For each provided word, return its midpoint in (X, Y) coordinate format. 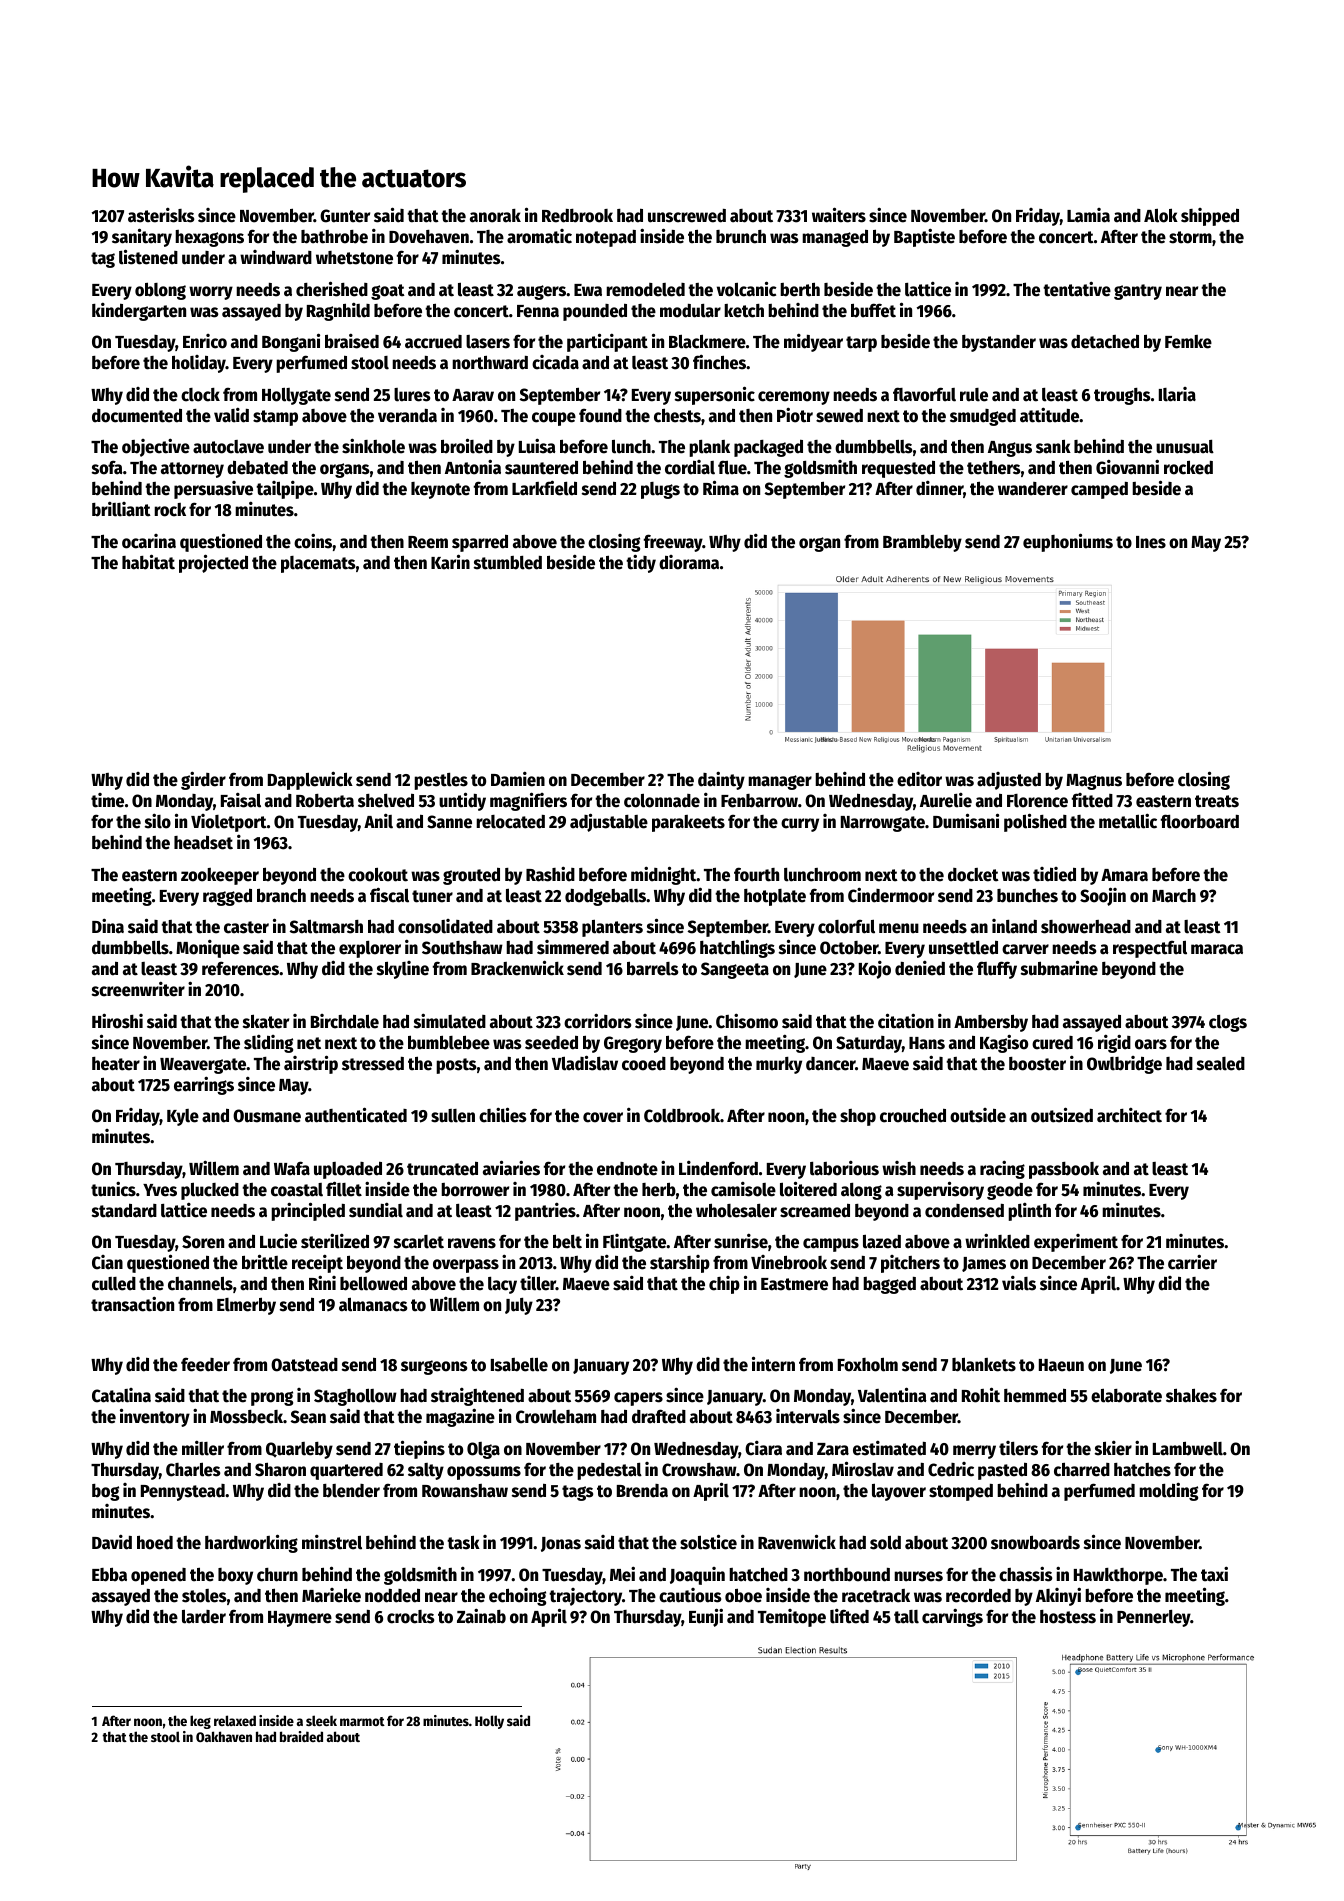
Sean (308, 1417)
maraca (1217, 949)
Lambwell (1188, 1448)
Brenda (642, 1491)
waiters (839, 215)
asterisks (161, 215)
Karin (450, 562)
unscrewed (687, 216)
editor (919, 779)
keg (200, 1722)
